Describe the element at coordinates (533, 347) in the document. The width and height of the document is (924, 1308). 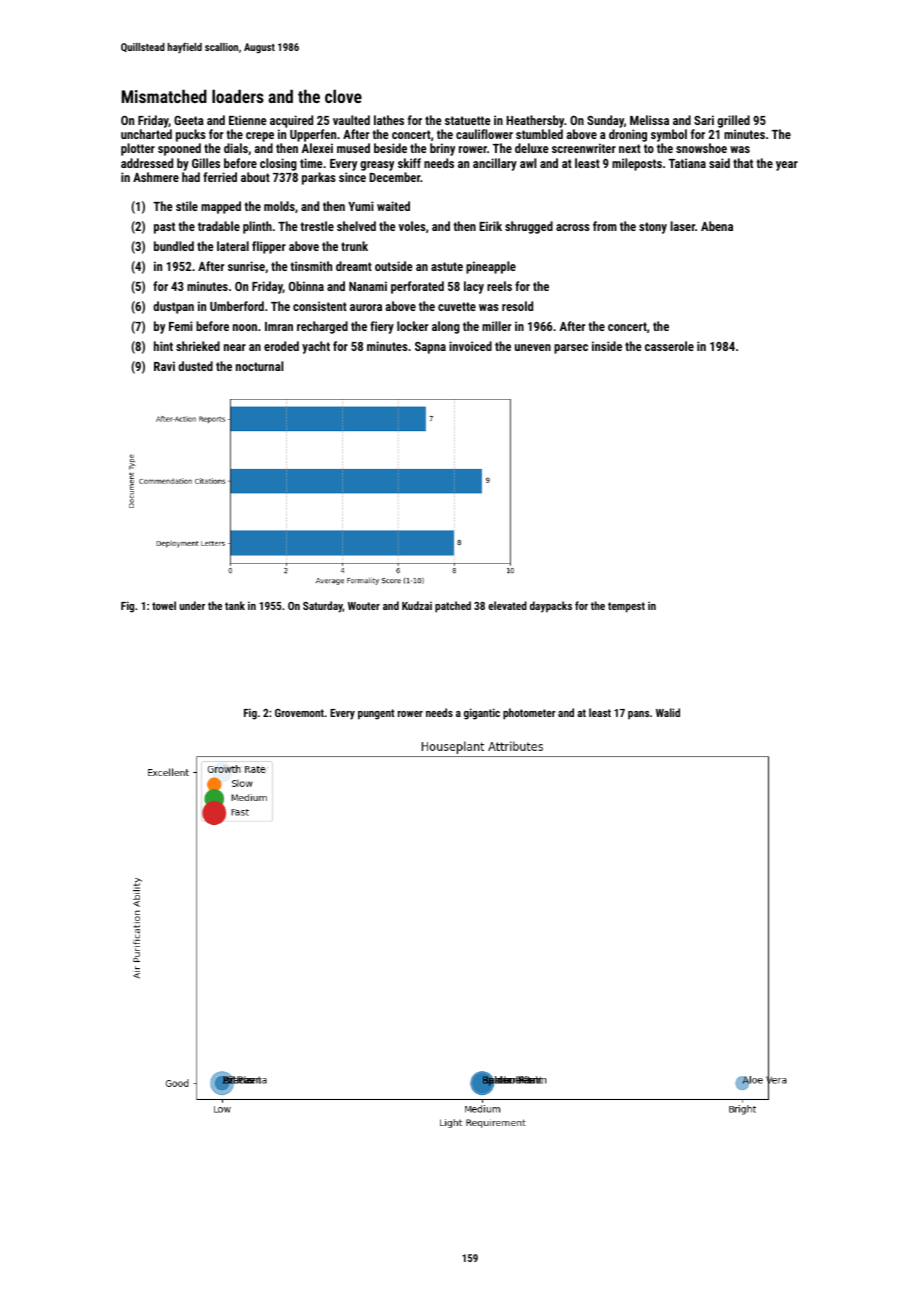
I see `uneven` at that location.
